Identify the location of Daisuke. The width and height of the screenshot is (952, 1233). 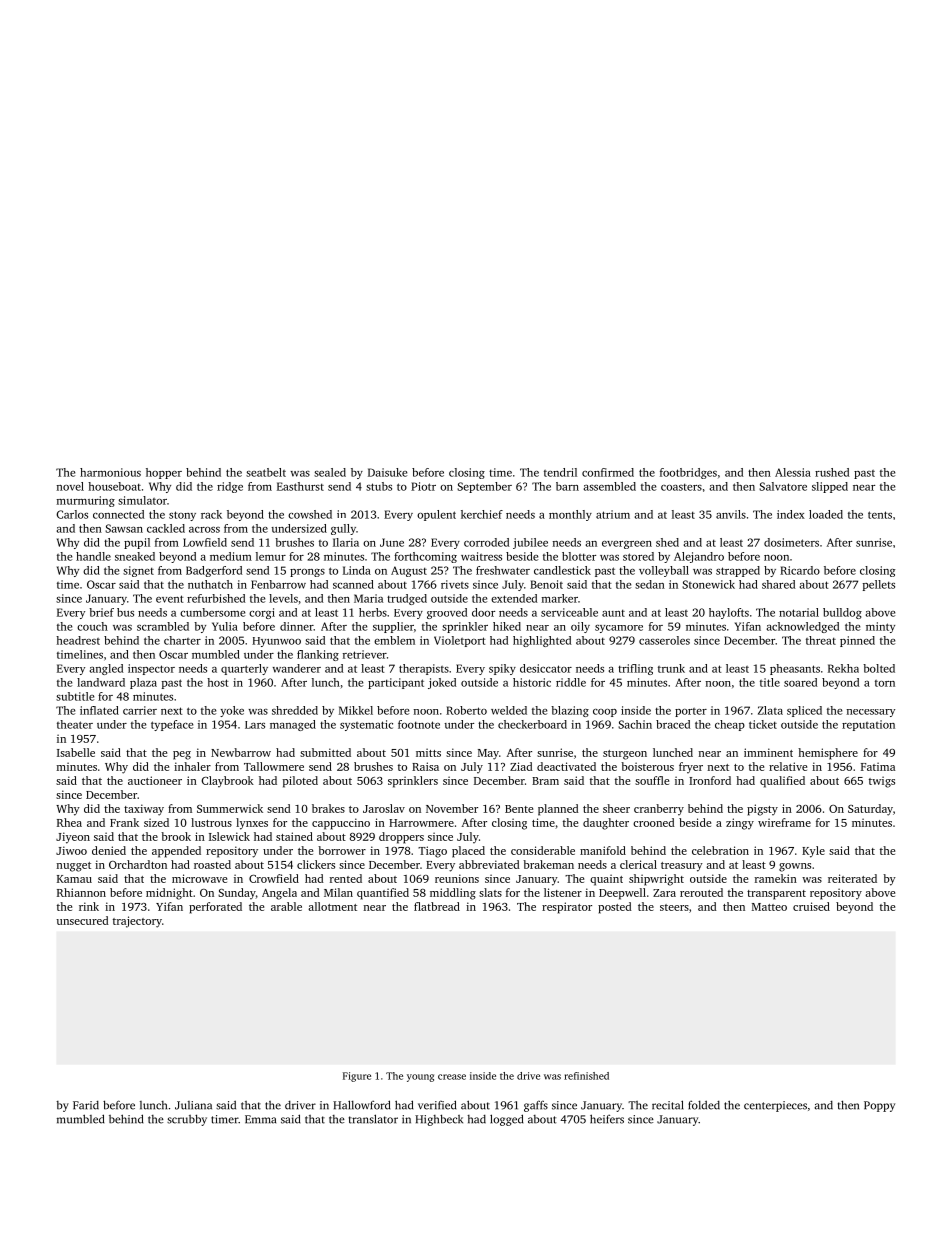
(387, 472).
